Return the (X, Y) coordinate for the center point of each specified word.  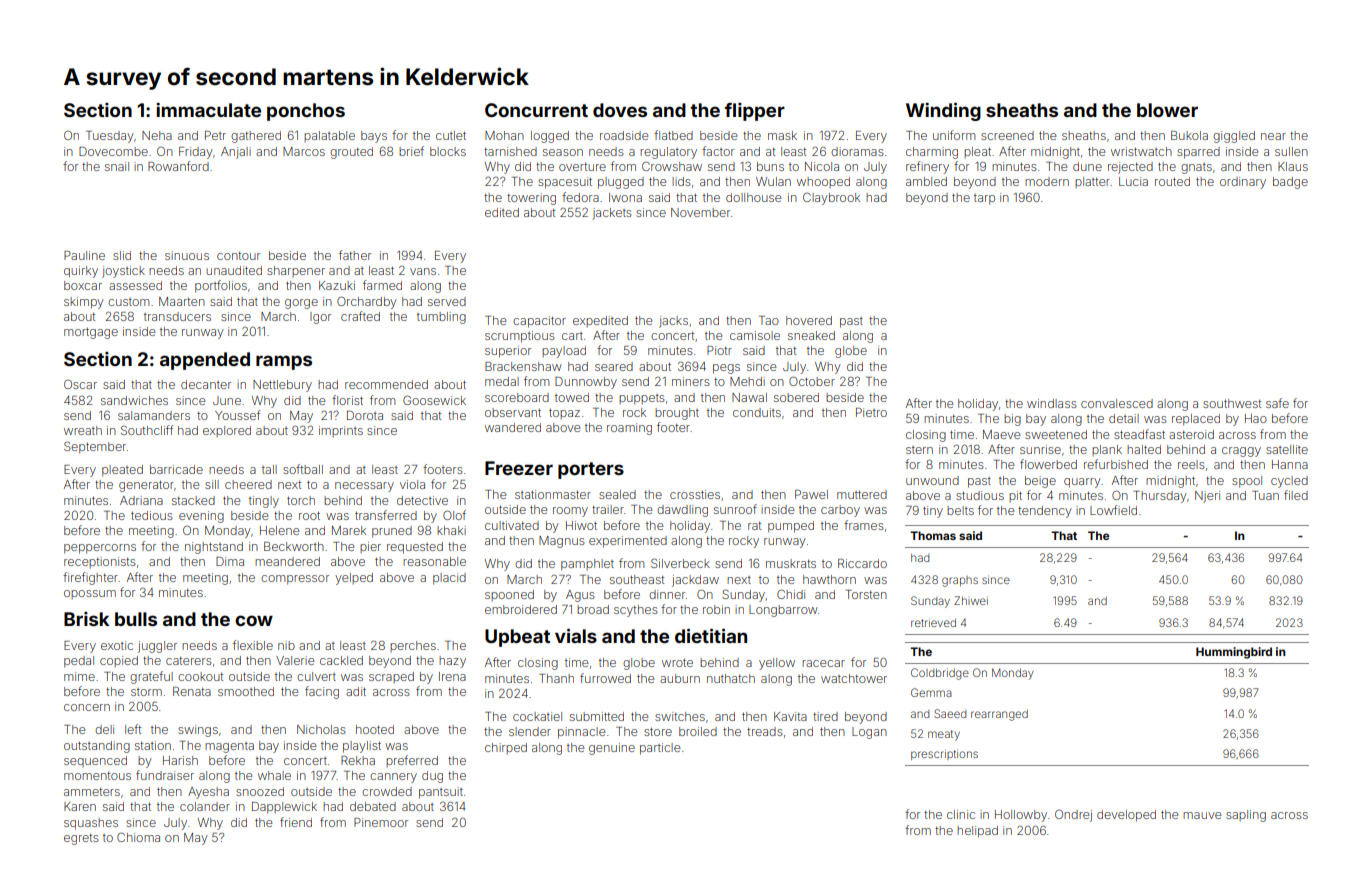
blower (1167, 110)
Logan (869, 733)
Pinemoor (381, 822)
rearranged (999, 715)
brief (411, 151)
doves (620, 110)
